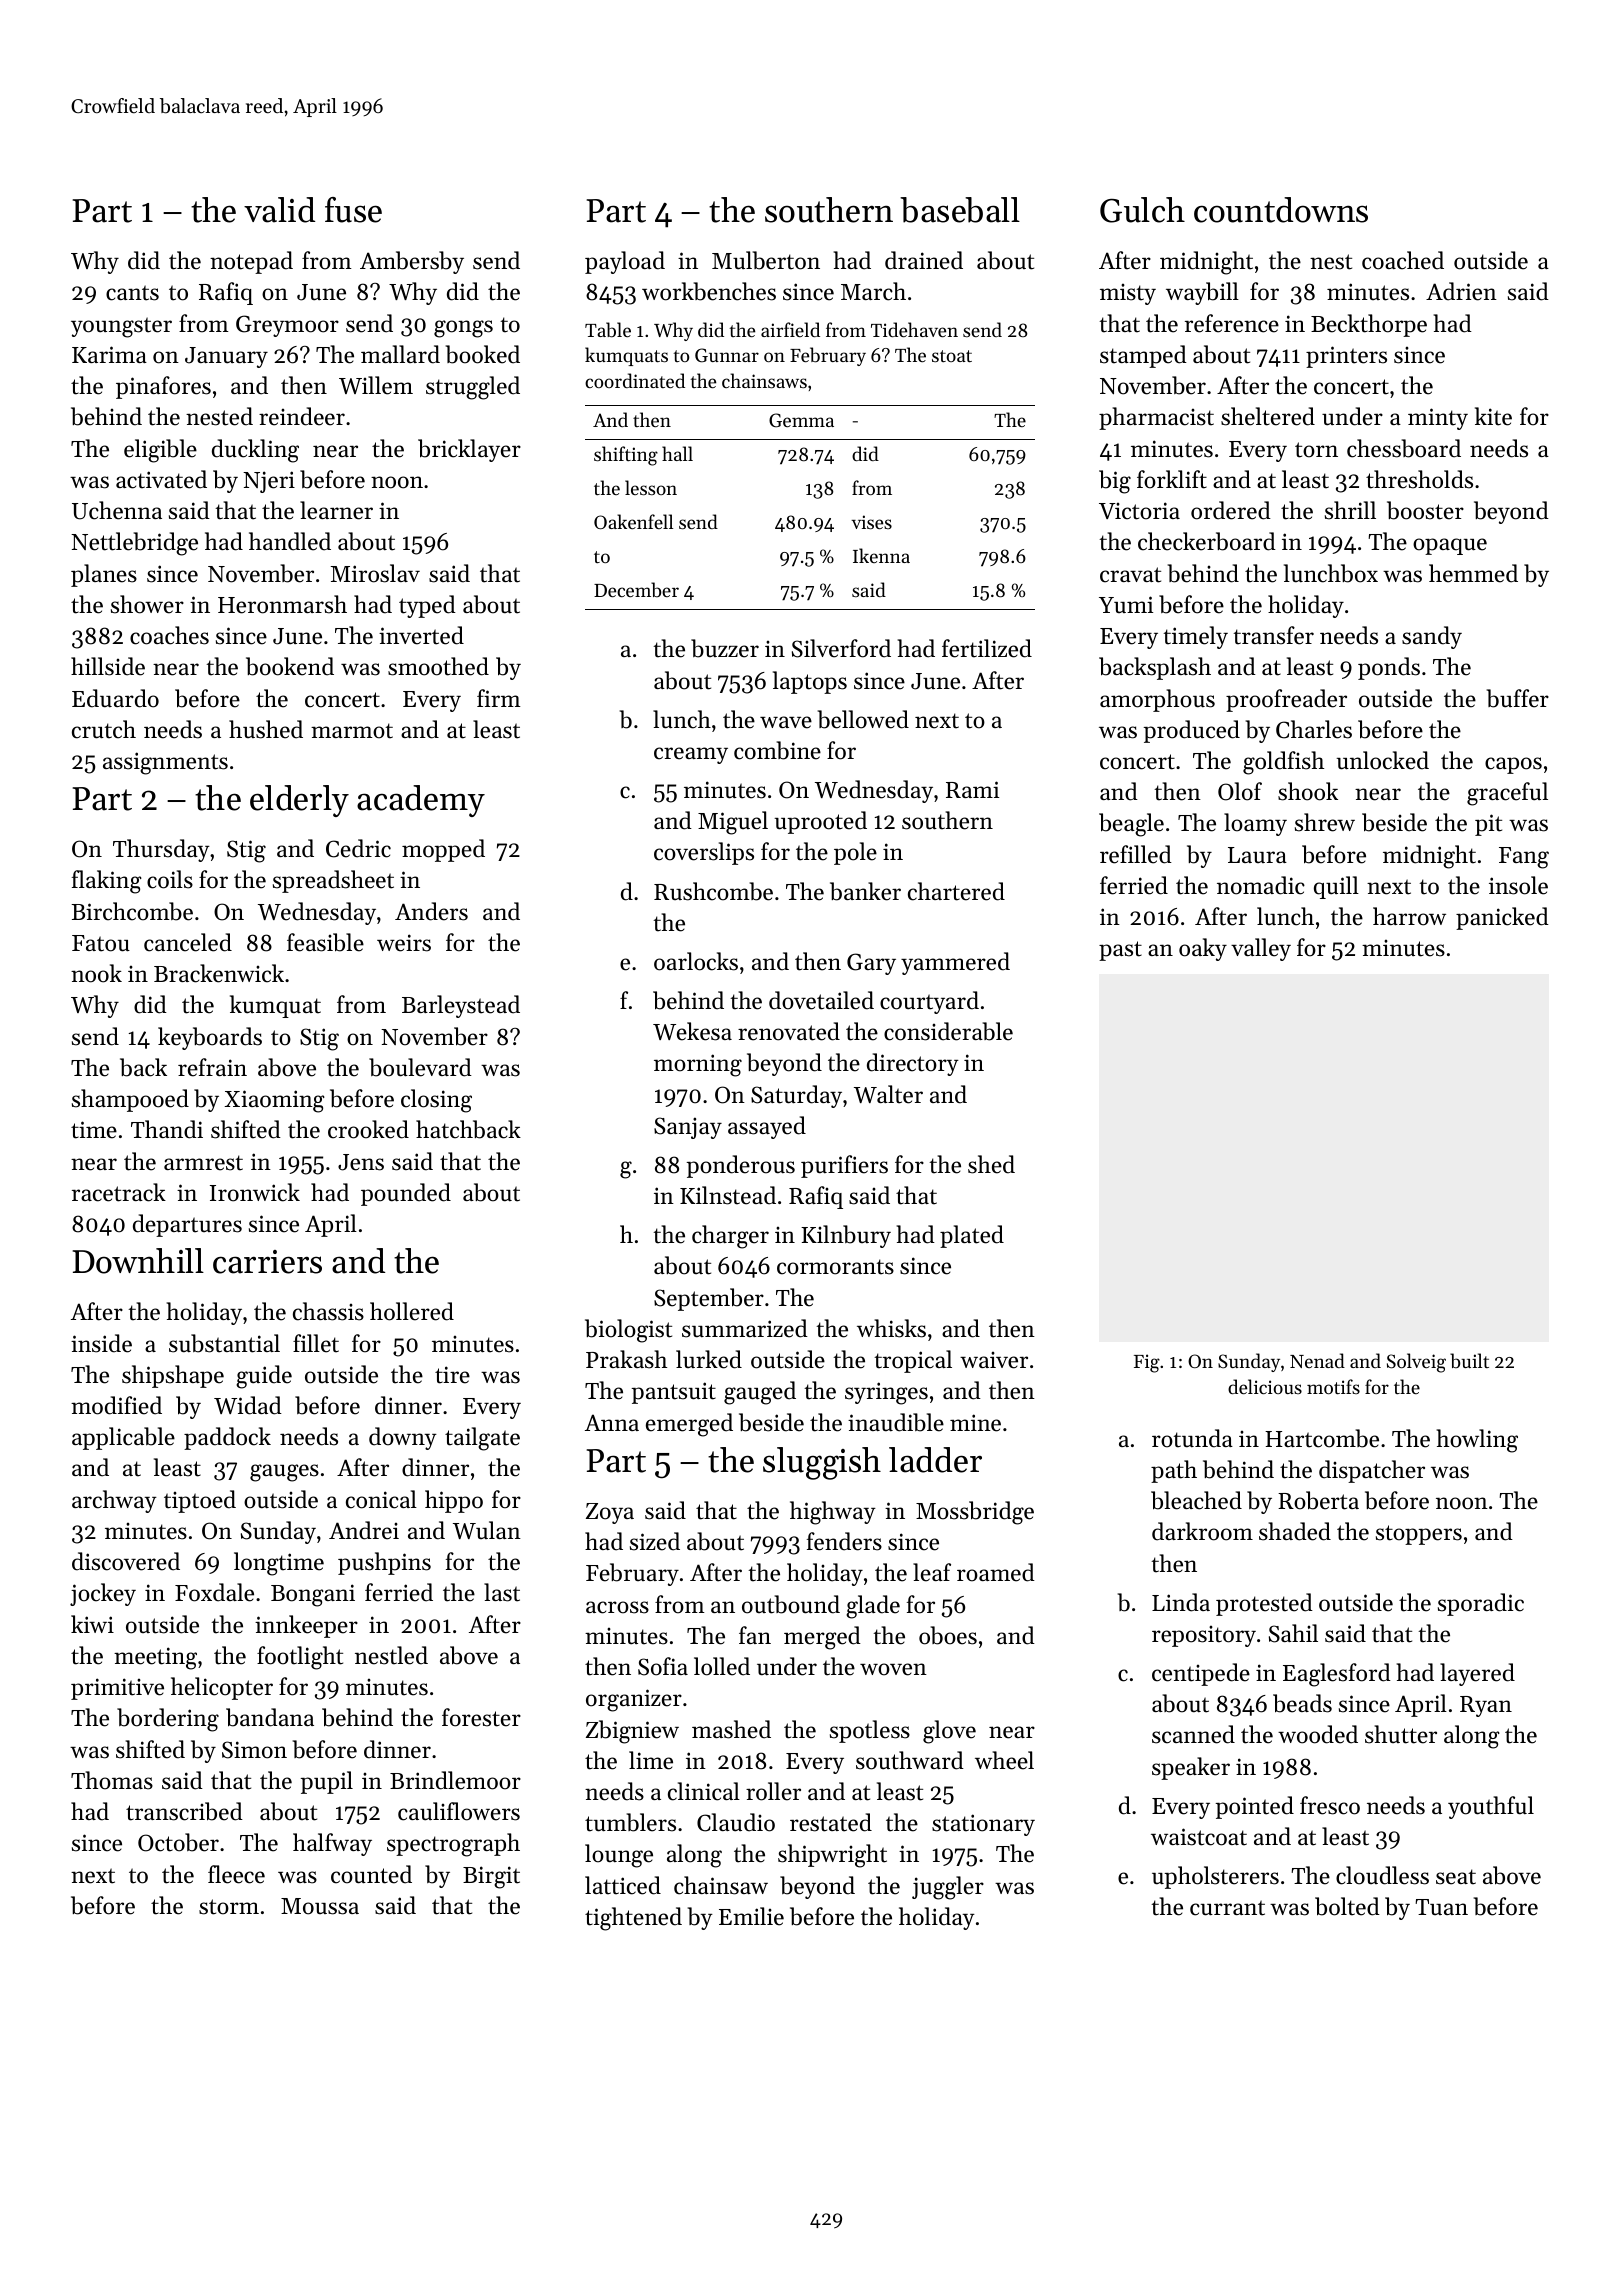 Image resolution: width=1620 pixels, height=2292 pixels. I want to click on darkroom, so click(1202, 1531).
